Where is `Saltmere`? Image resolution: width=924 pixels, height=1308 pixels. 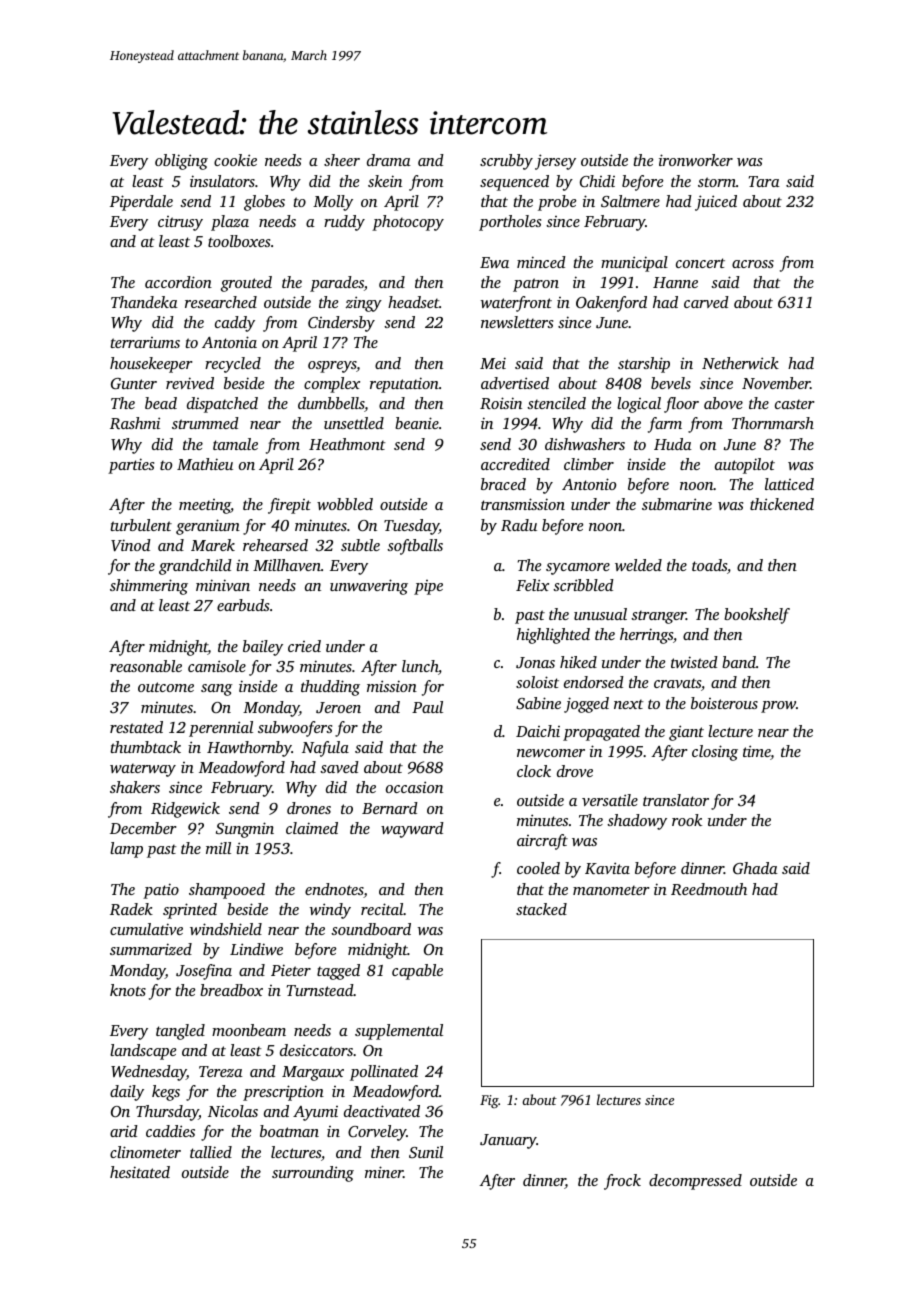 Saltmere is located at coordinates (630, 201).
